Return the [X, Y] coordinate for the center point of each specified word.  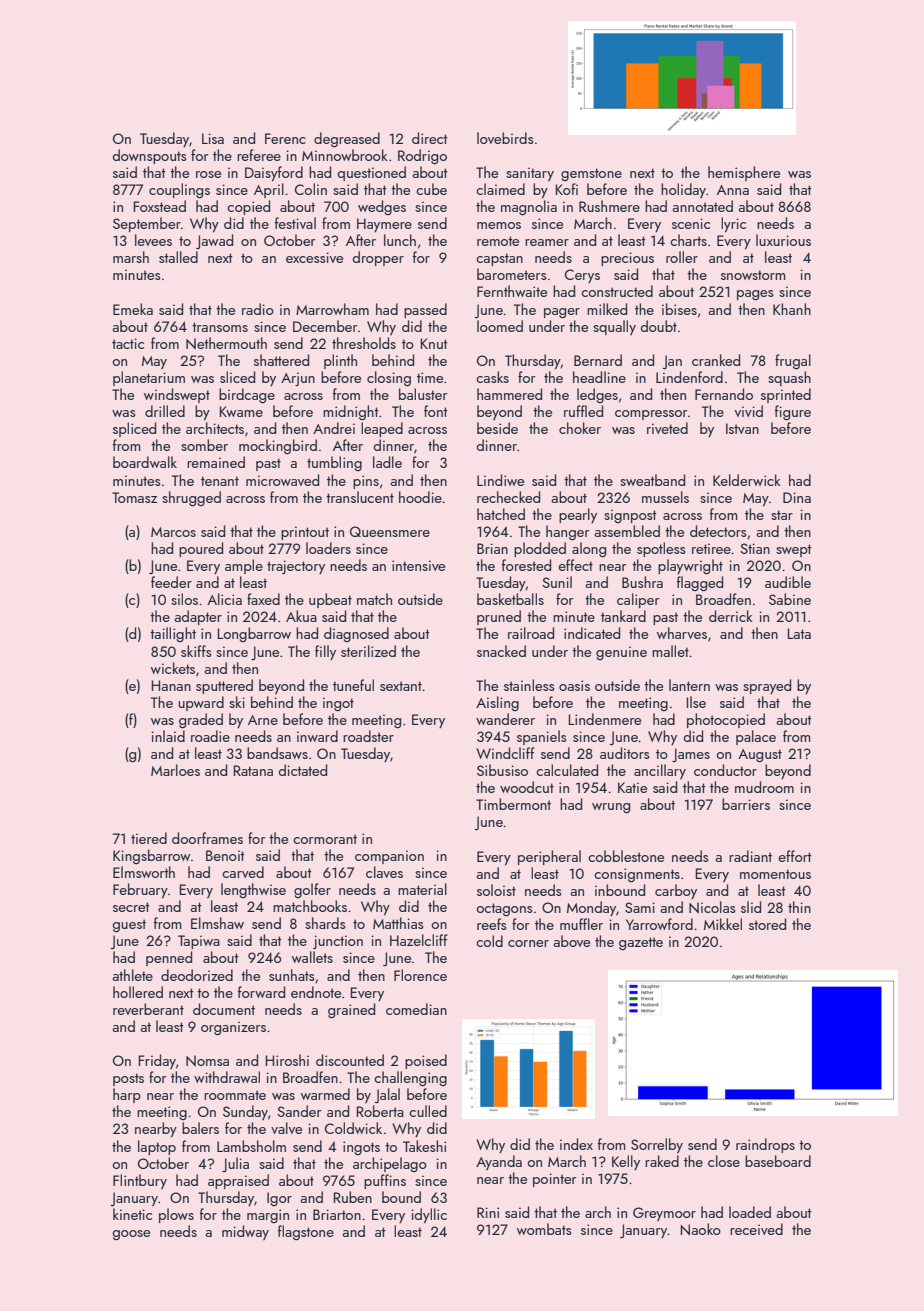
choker [580, 428]
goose [131, 1235]
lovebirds [505, 138]
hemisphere [744, 173]
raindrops [765, 1145]
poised [426, 1061]
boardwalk [145, 462]
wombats [544, 1229]
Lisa [213, 138]
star [782, 515]
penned [169, 958]
